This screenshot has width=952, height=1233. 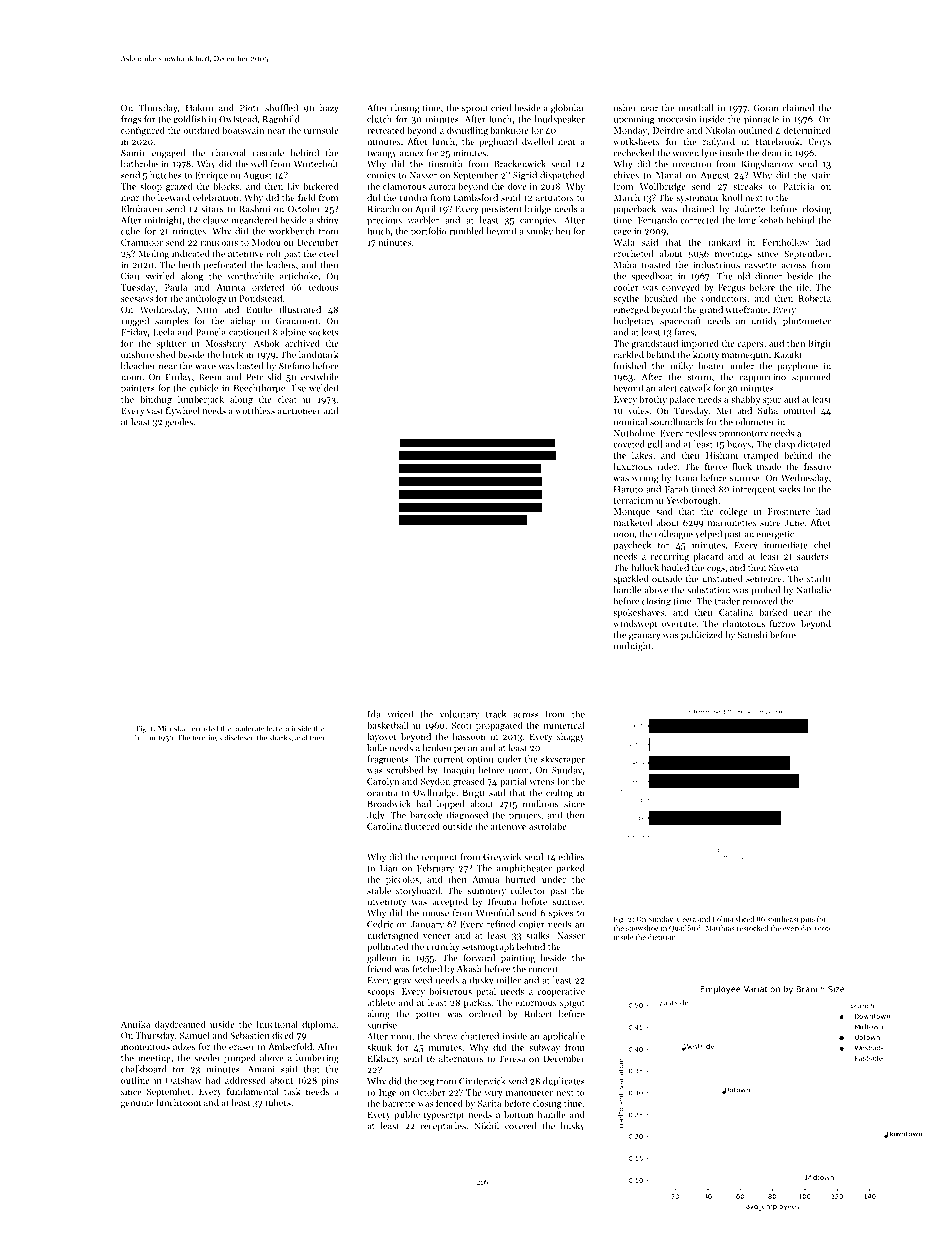 What do you see at coordinates (211, 176) in the screenshot?
I see `Enrique` at bounding box center [211, 176].
